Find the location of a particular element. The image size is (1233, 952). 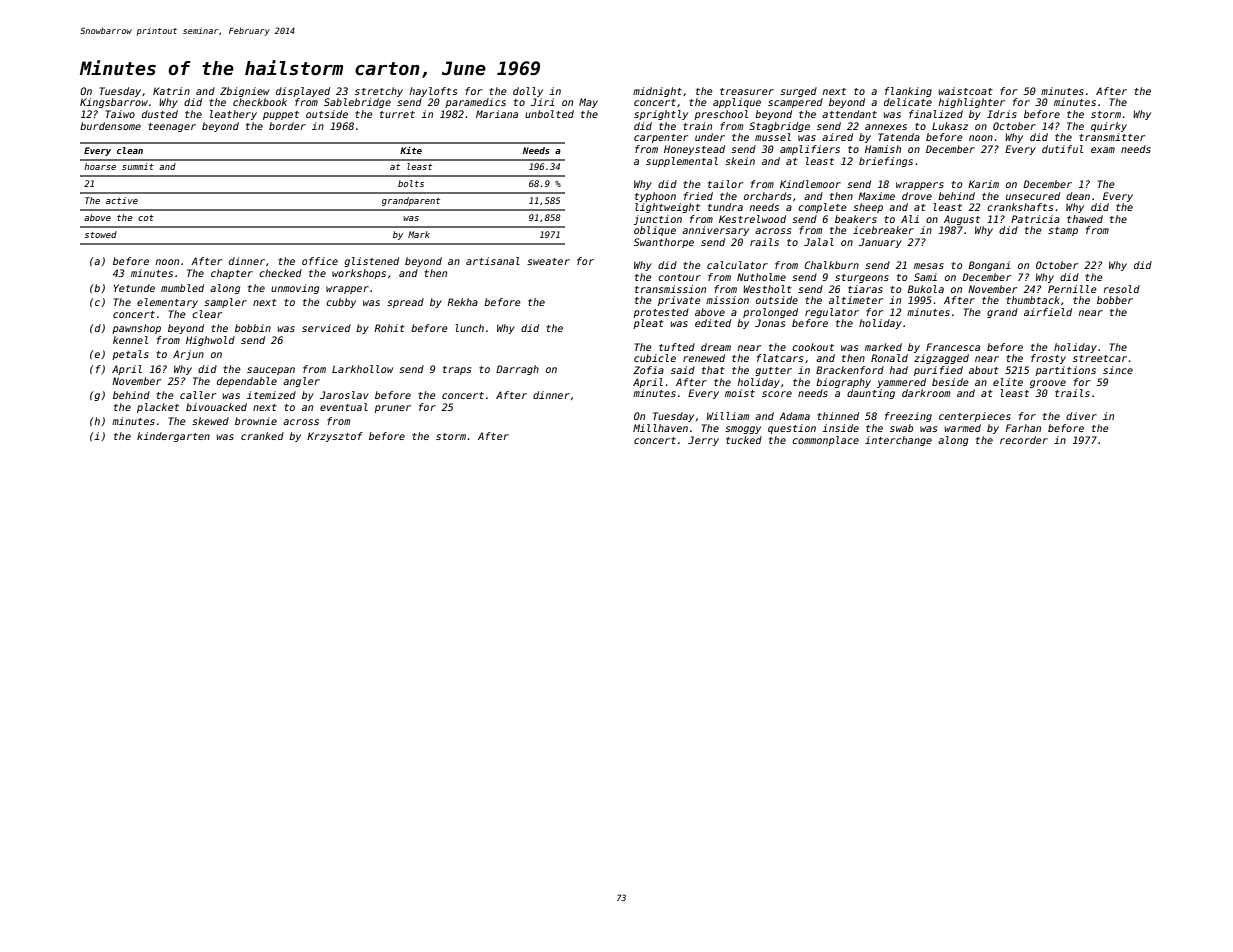

flanking is located at coordinates (908, 92).
